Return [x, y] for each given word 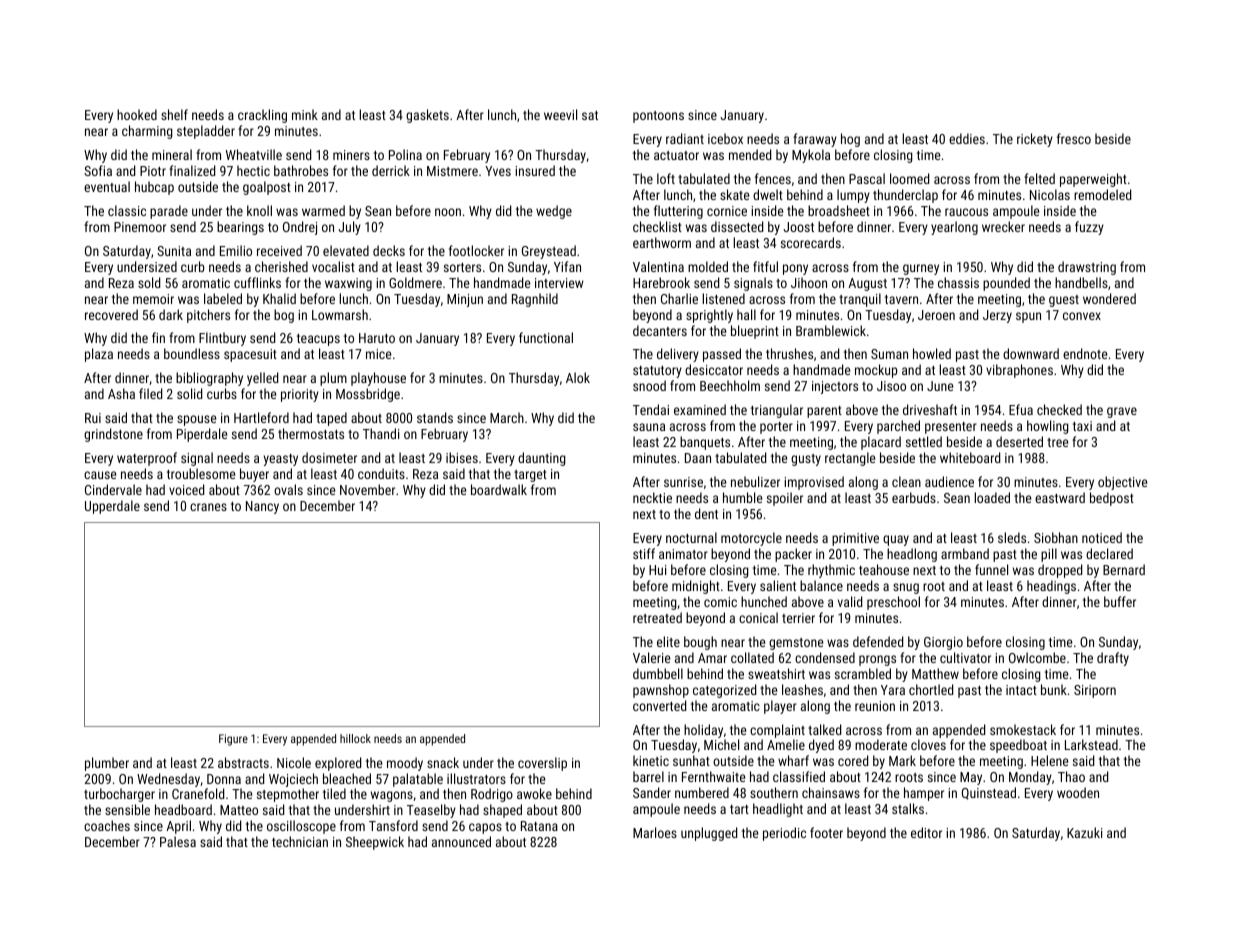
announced [461, 841]
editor [926, 832]
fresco [1074, 138]
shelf [174, 114]
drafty [1113, 659]
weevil [560, 114]
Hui [657, 570]
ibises [462, 457]
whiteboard [970, 457]
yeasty [280, 460]
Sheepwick [375, 843]
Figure [233, 740]
